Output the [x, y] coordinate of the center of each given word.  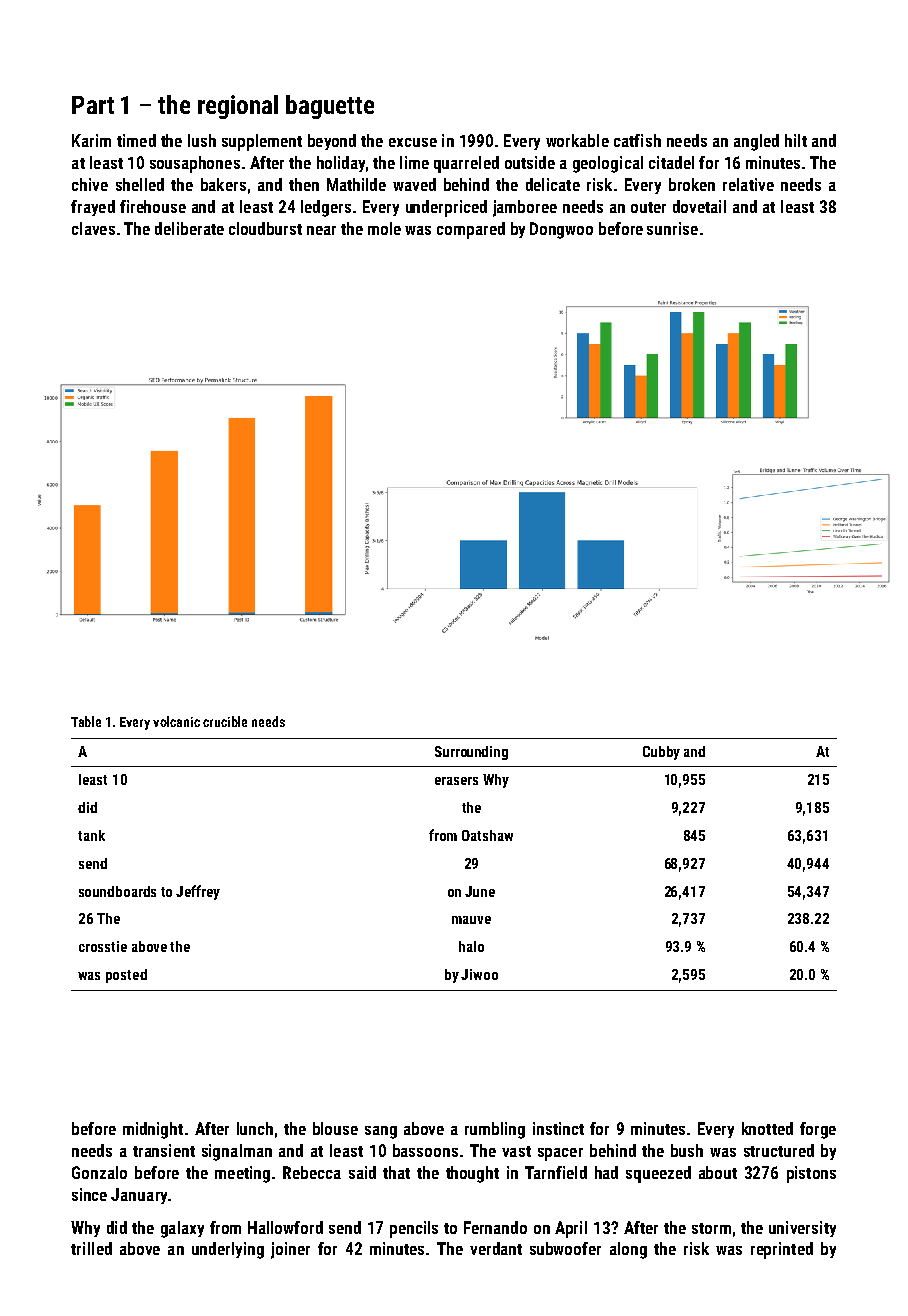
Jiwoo [479, 974]
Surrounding [471, 753]
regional [238, 107]
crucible [225, 721]
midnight [153, 1130]
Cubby [661, 753]
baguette [330, 107]
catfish [637, 140]
